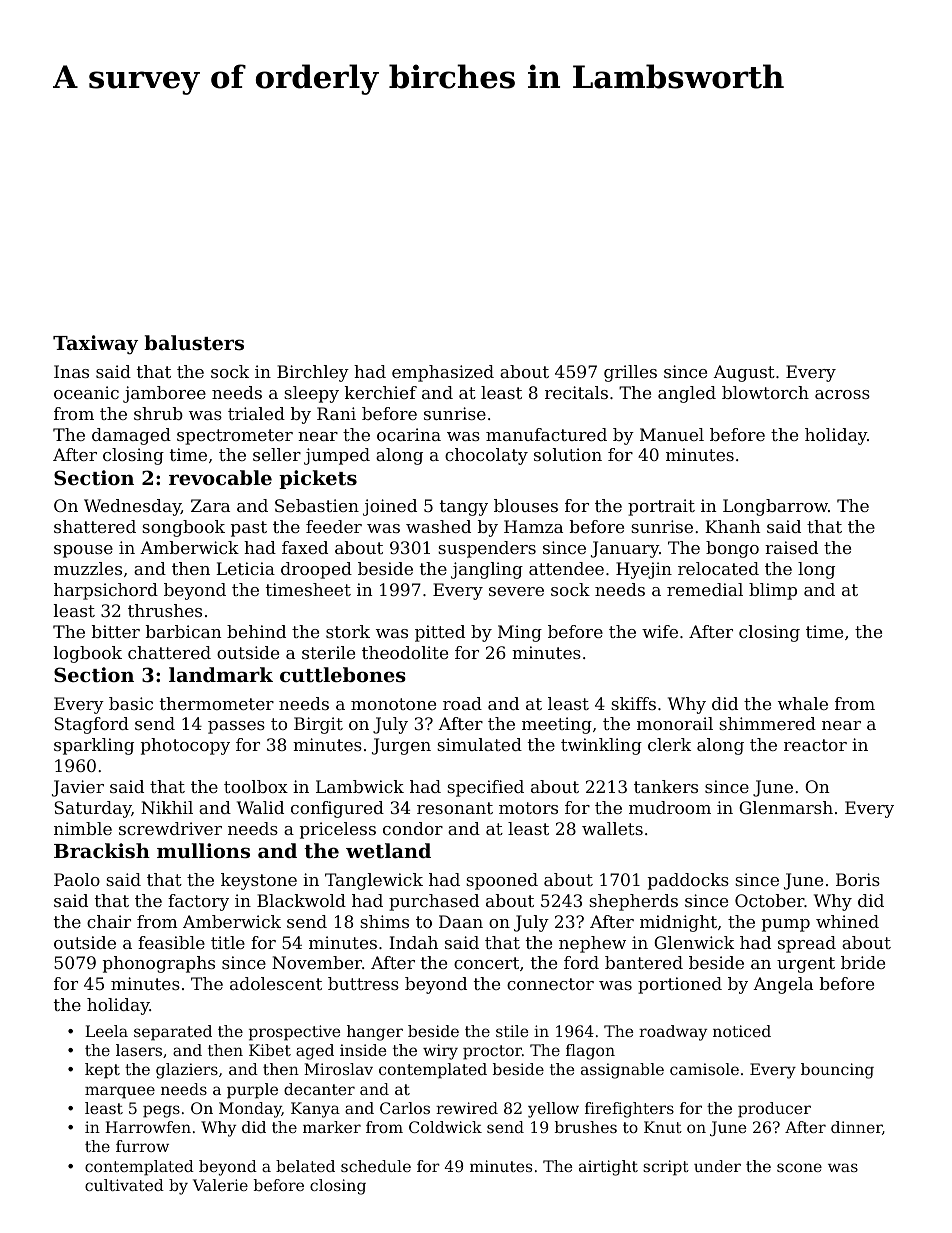  I want to click on reactor, so click(815, 745).
